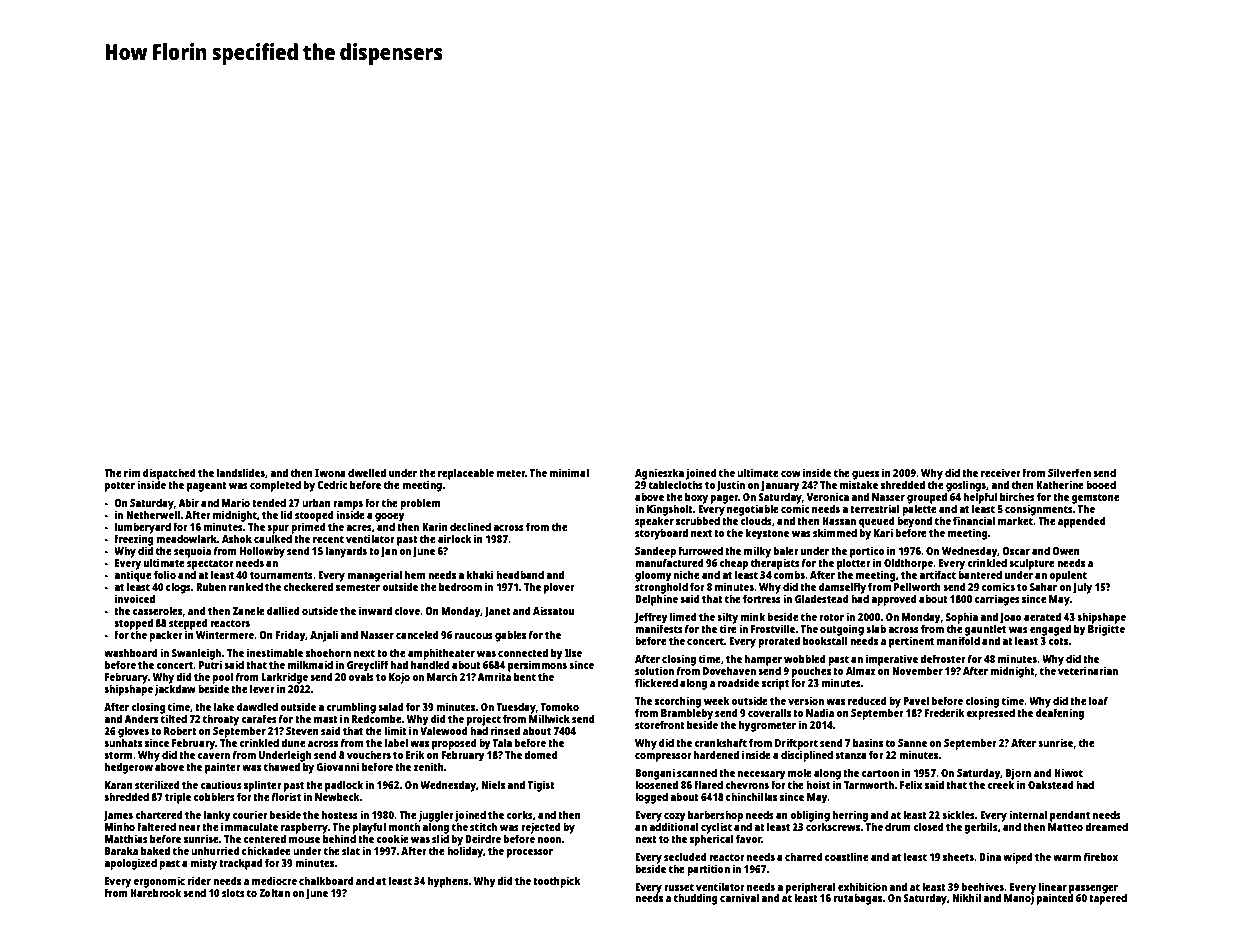 Image resolution: width=1233 pixels, height=952 pixels. What do you see at coordinates (928, 826) in the screenshot?
I see `closed` at bounding box center [928, 826].
